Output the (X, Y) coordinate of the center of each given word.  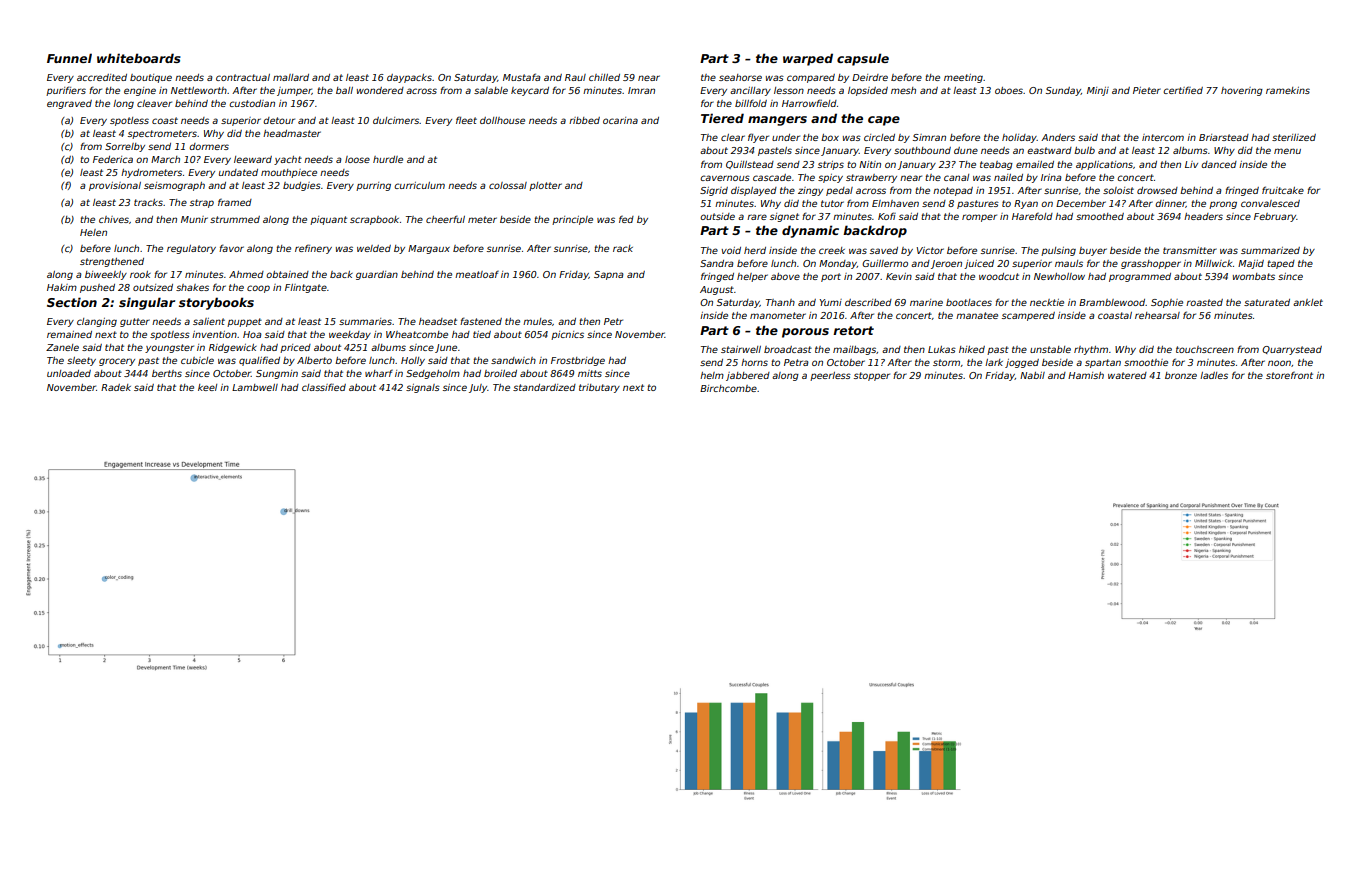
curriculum (419, 185)
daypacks (409, 78)
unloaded (69, 373)
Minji (1098, 91)
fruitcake (1283, 190)
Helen (93, 232)
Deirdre (870, 77)
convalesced (1270, 203)
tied (482, 334)
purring (373, 186)
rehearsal (1157, 315)
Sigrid (714, 191)
